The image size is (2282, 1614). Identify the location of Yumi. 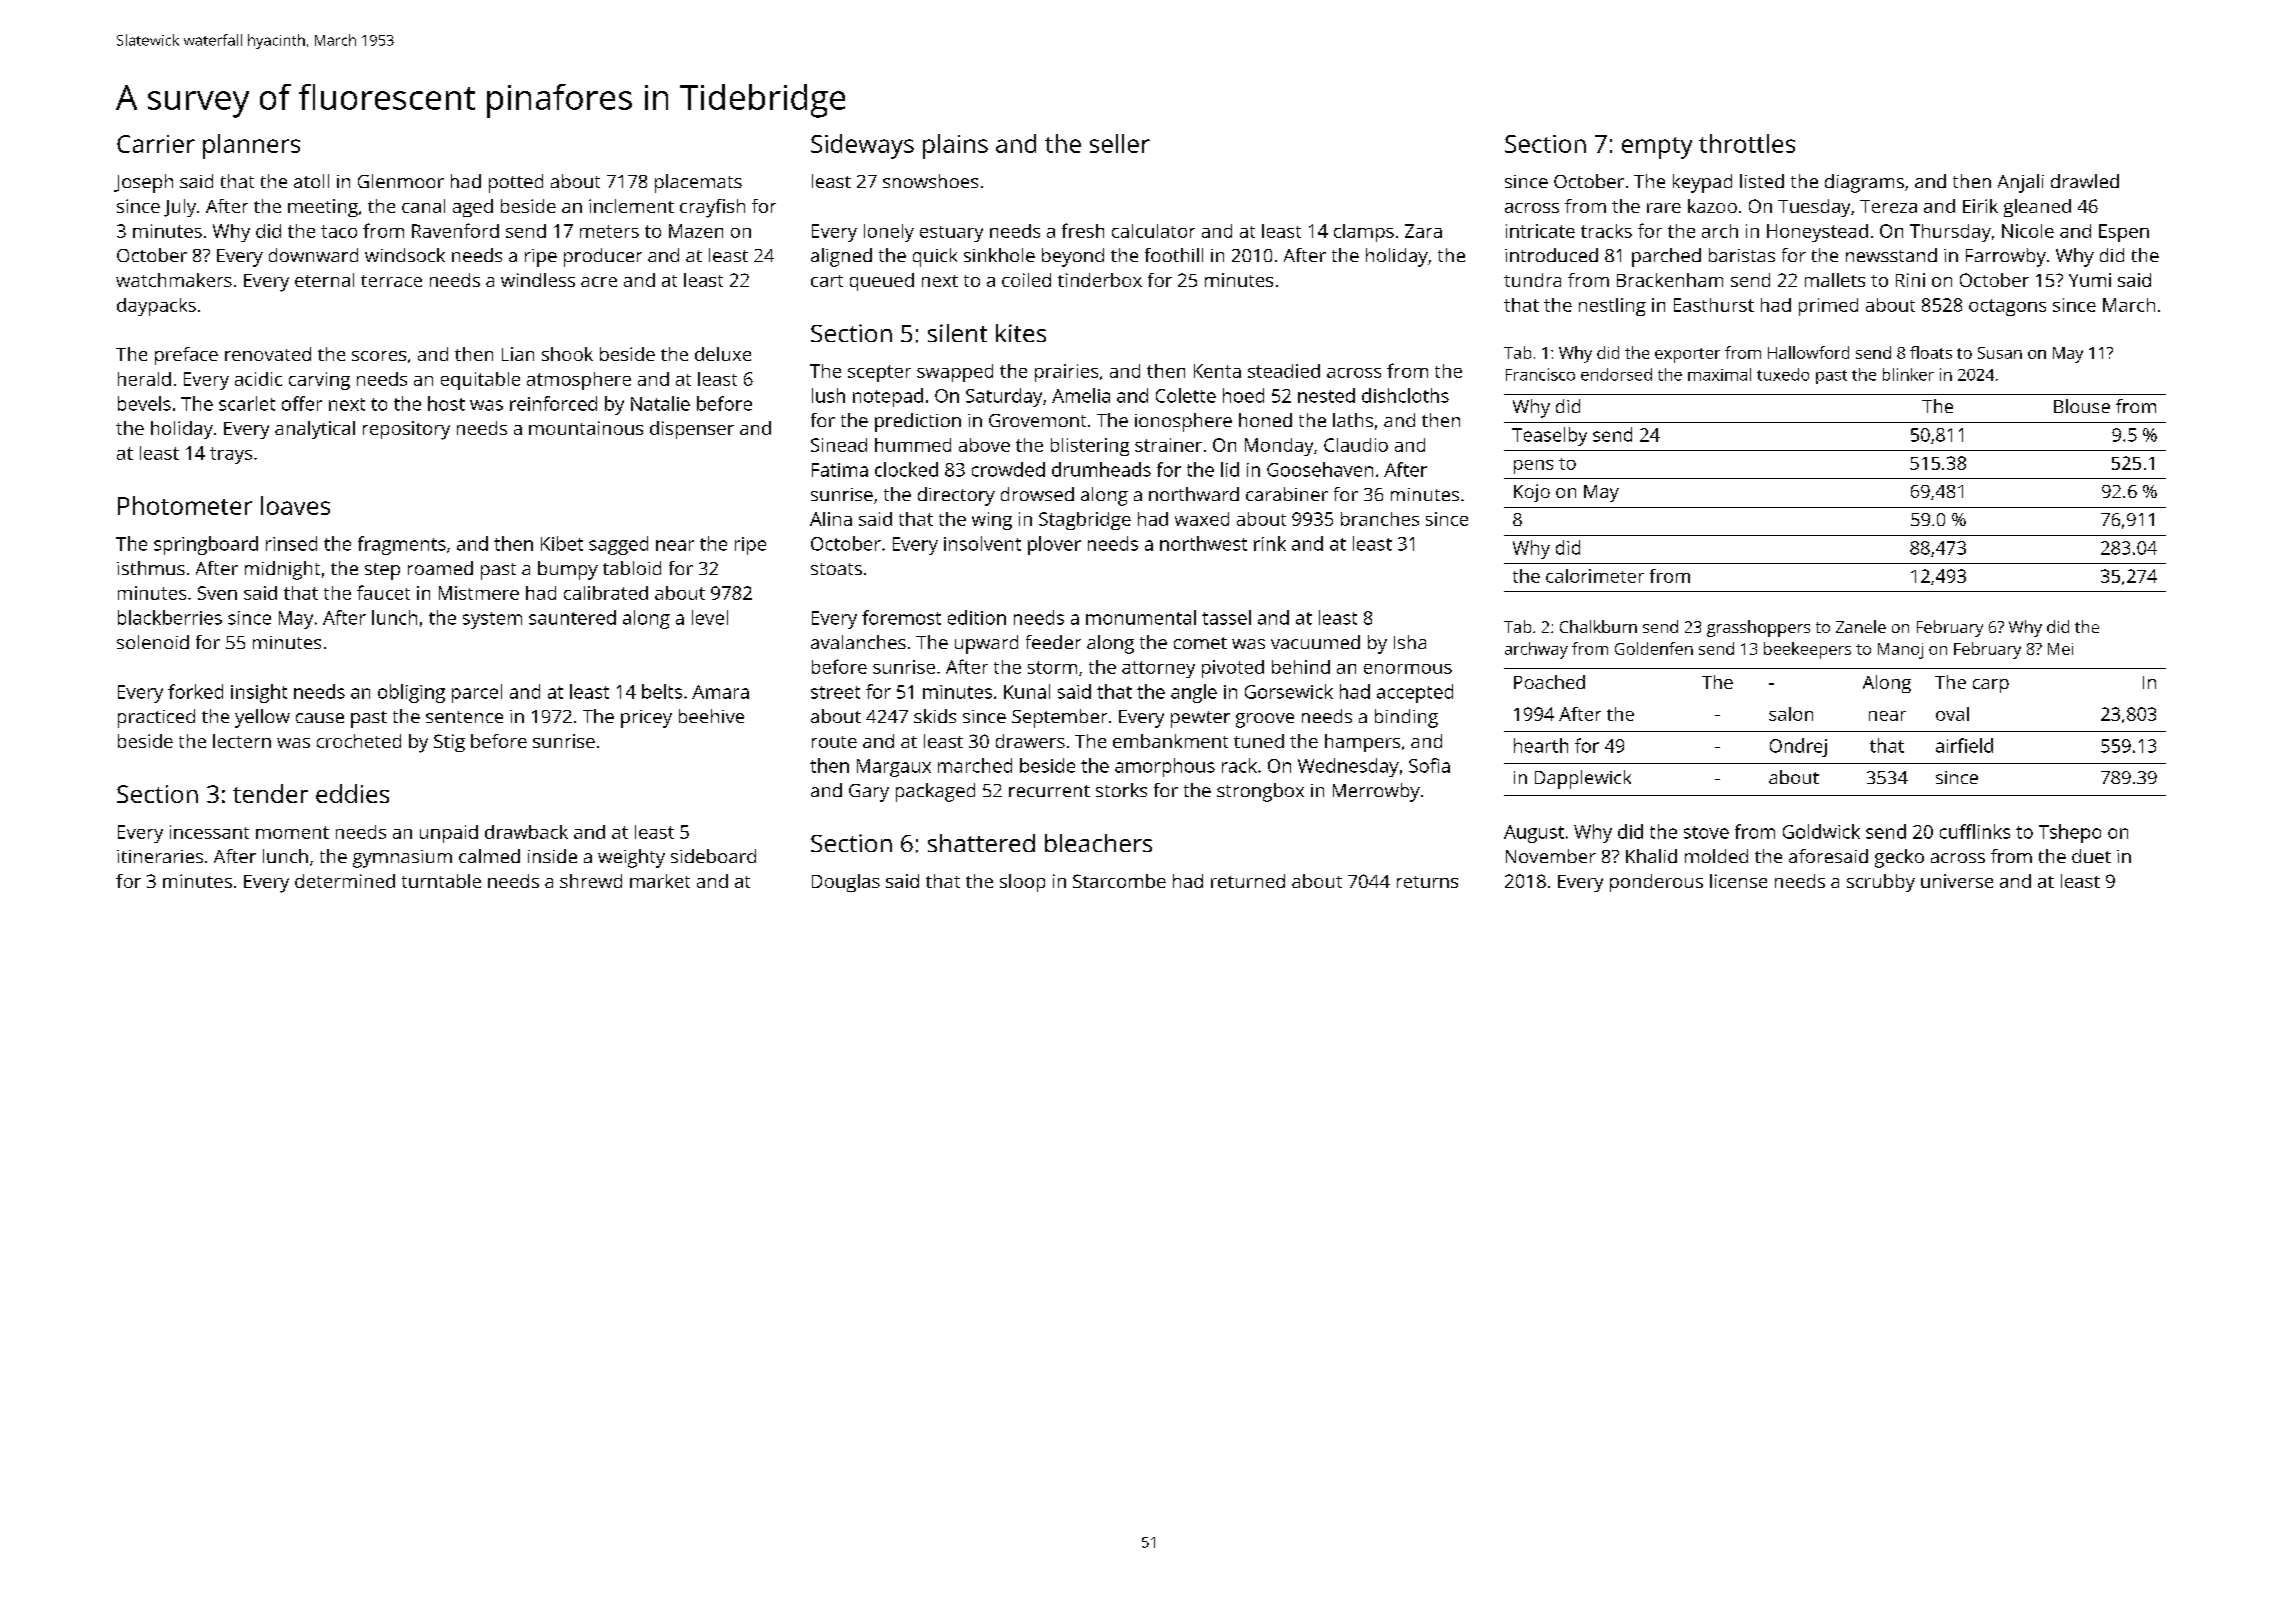
(2090, 280).
